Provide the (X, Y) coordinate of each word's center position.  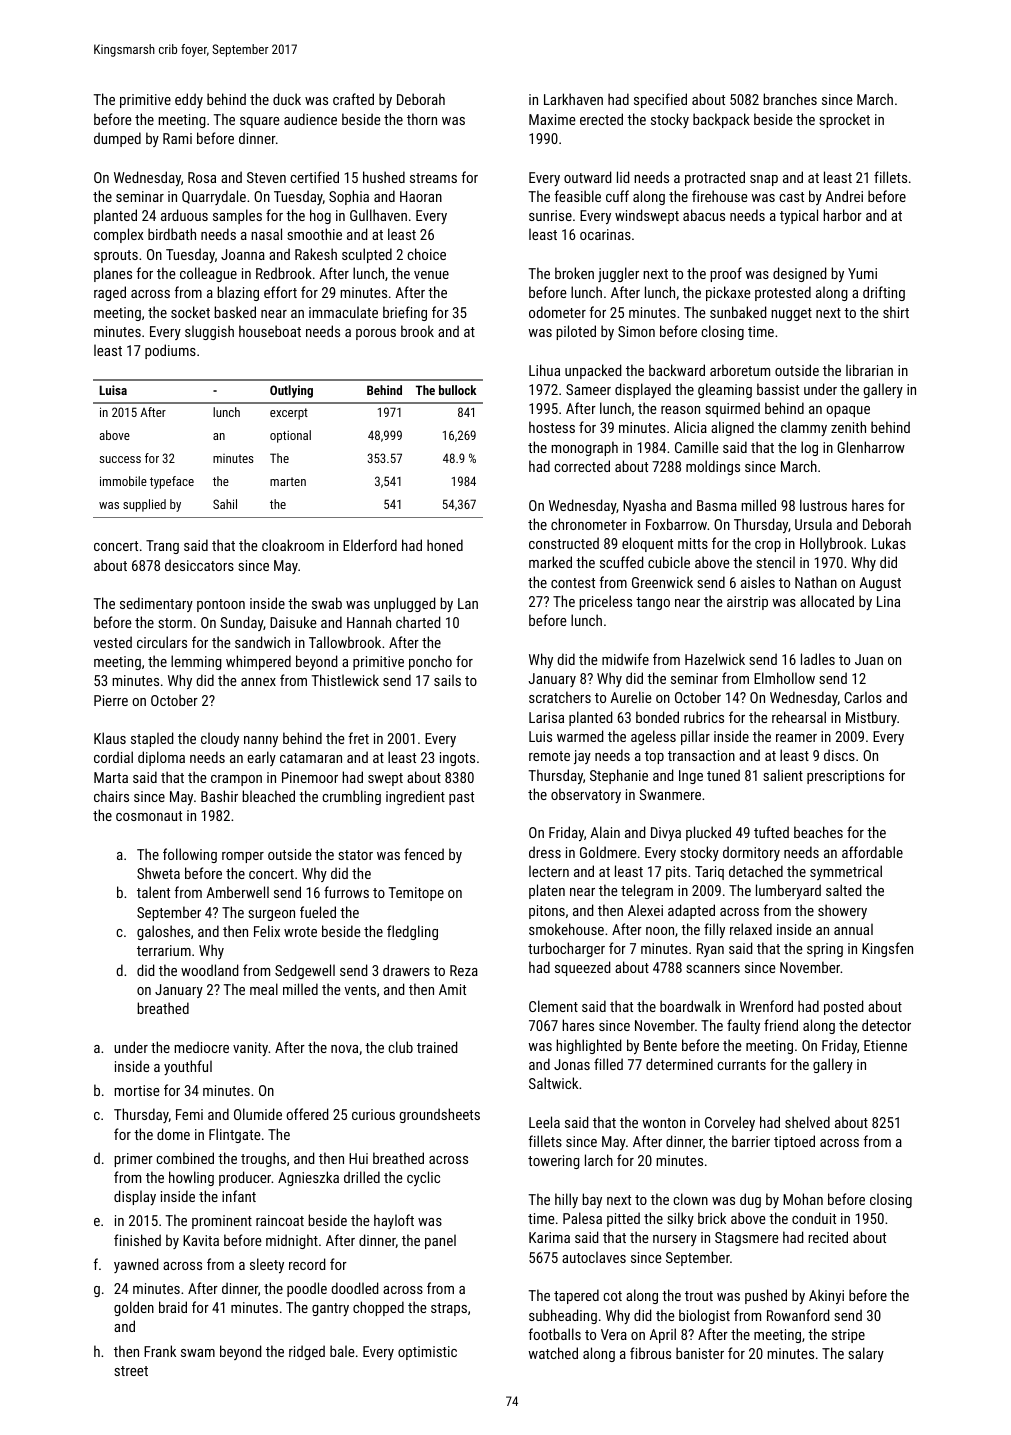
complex (118, 235)
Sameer (588, 389)
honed (445, 545)
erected (601, 119)
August (880, 584)
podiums (170, 351)
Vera (614, 1334)
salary (866, 1354)
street (131, 1371)
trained (437, 1047)
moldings (713, 467)
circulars (162, 642)
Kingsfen (887, 949)
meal (264, 989)
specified (660, 100)
